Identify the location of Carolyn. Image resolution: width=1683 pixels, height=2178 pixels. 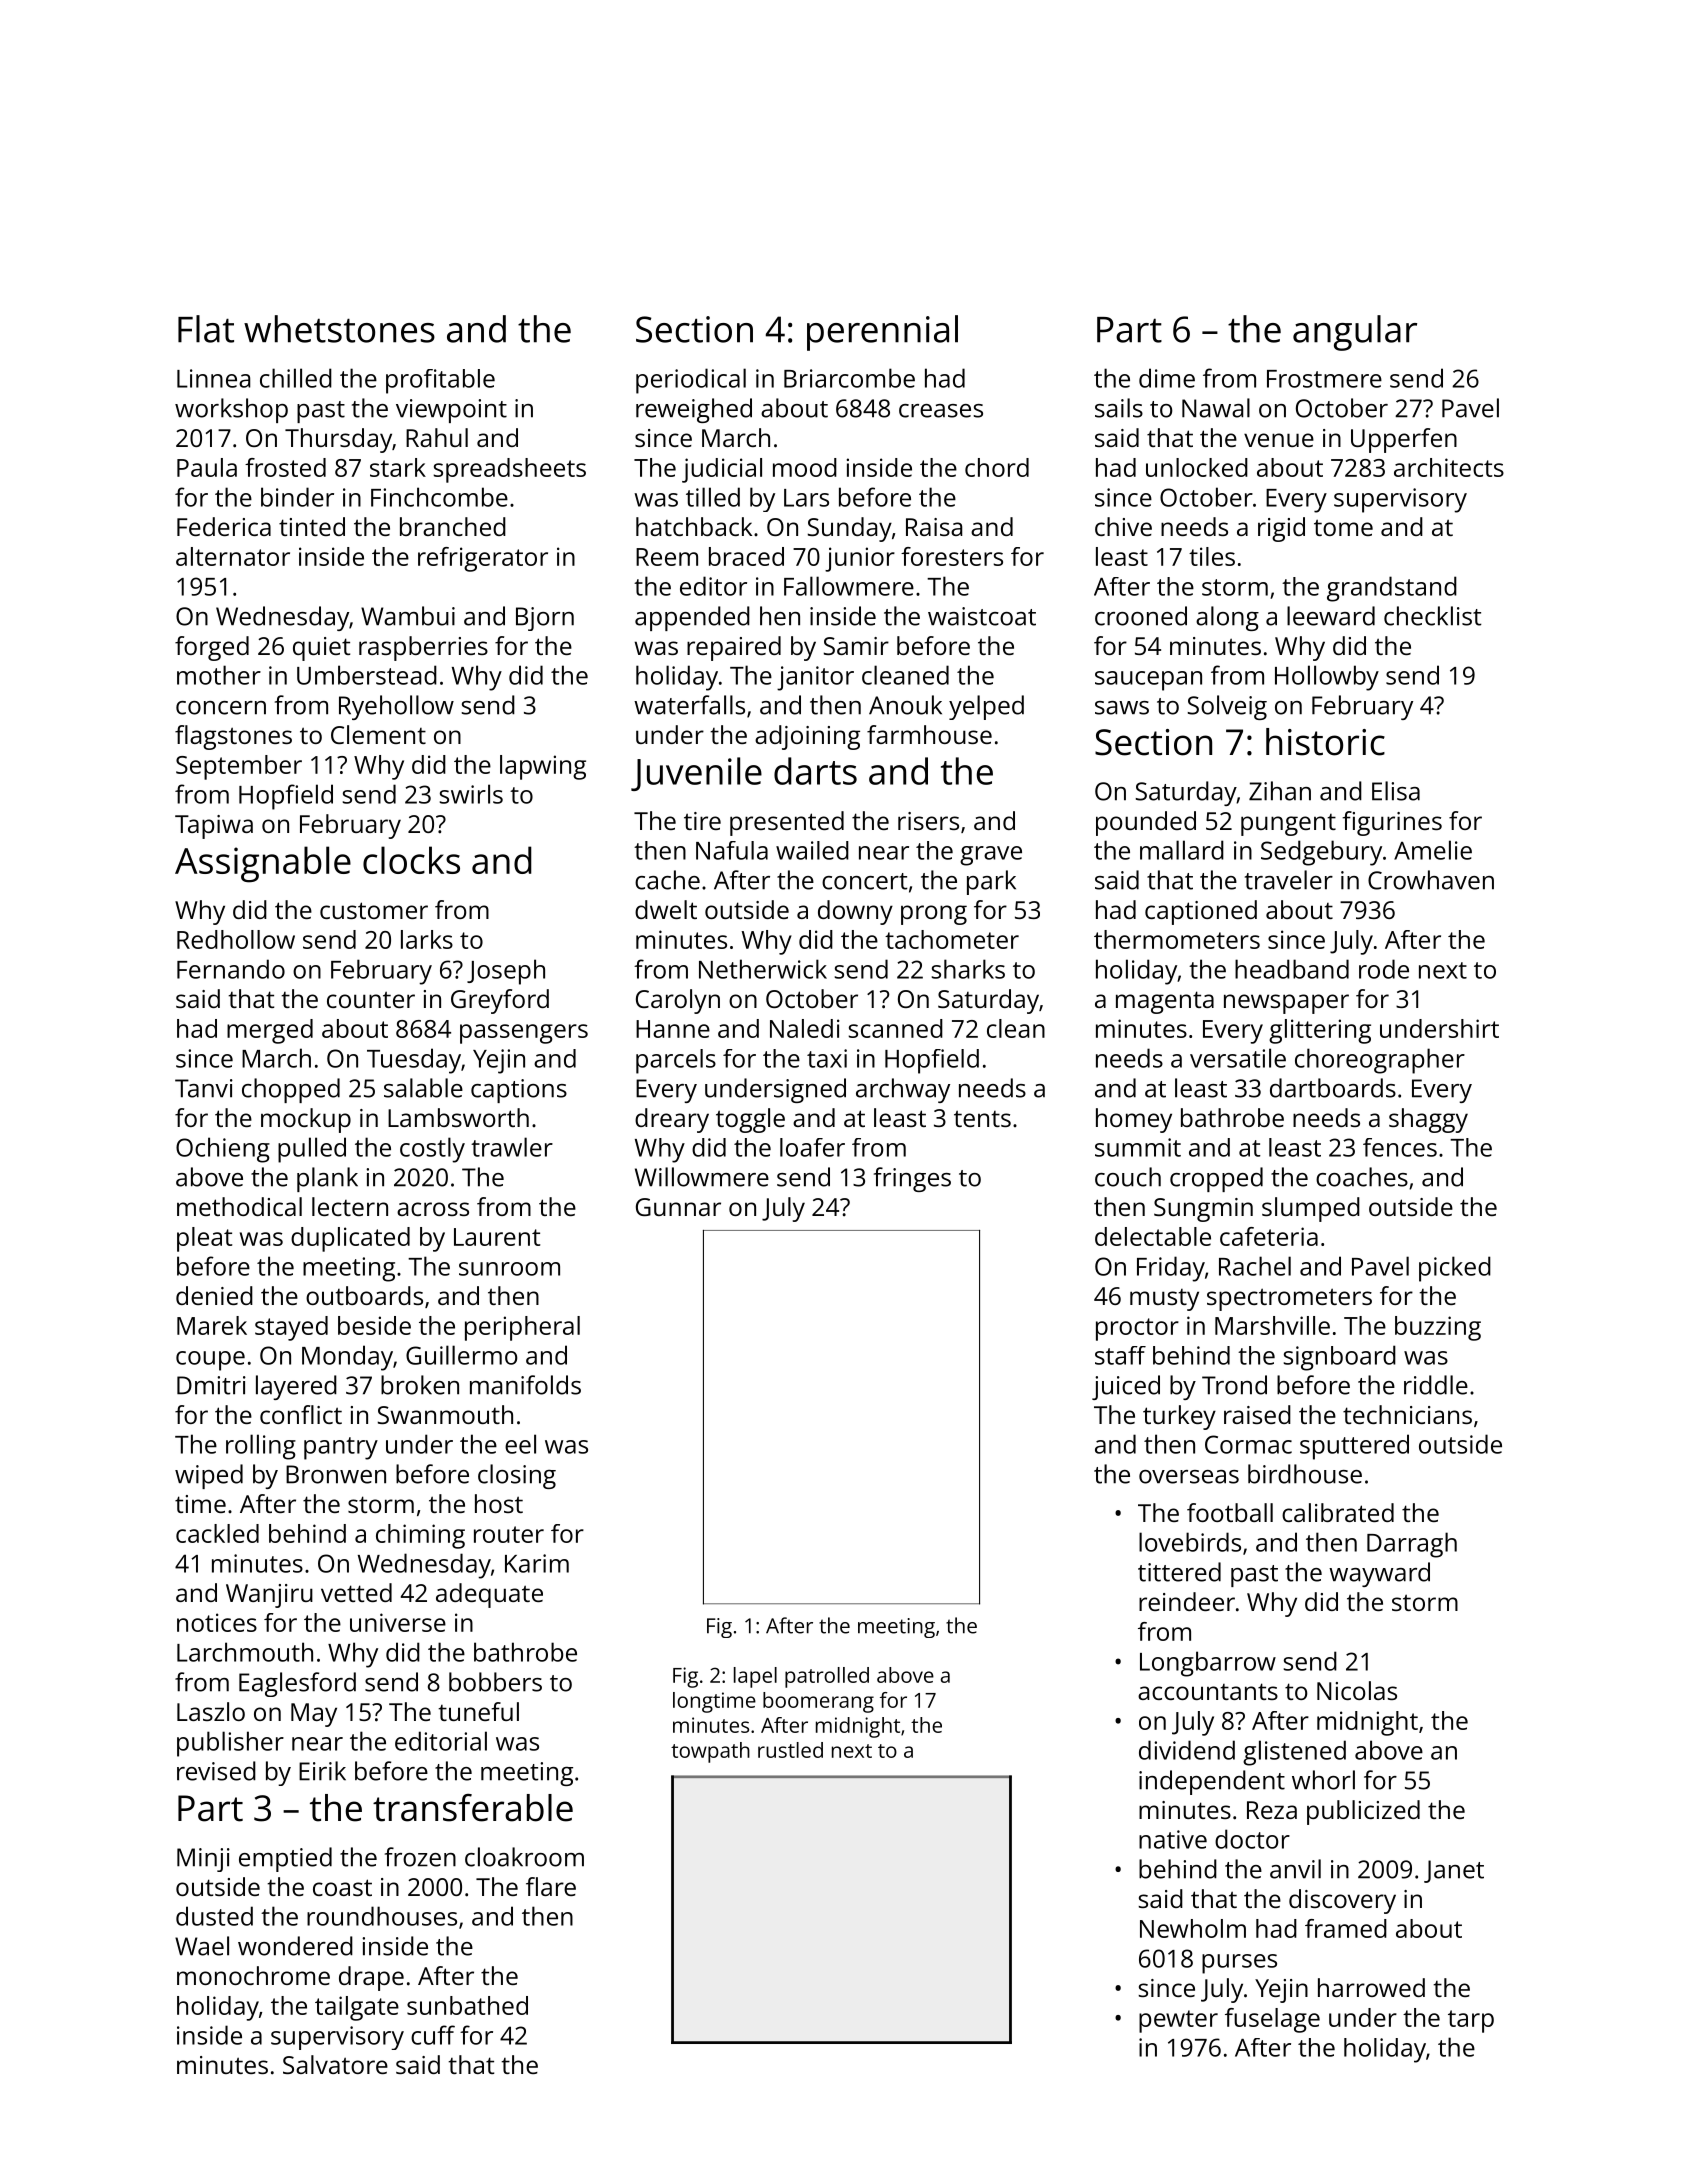
(678, 1001).
